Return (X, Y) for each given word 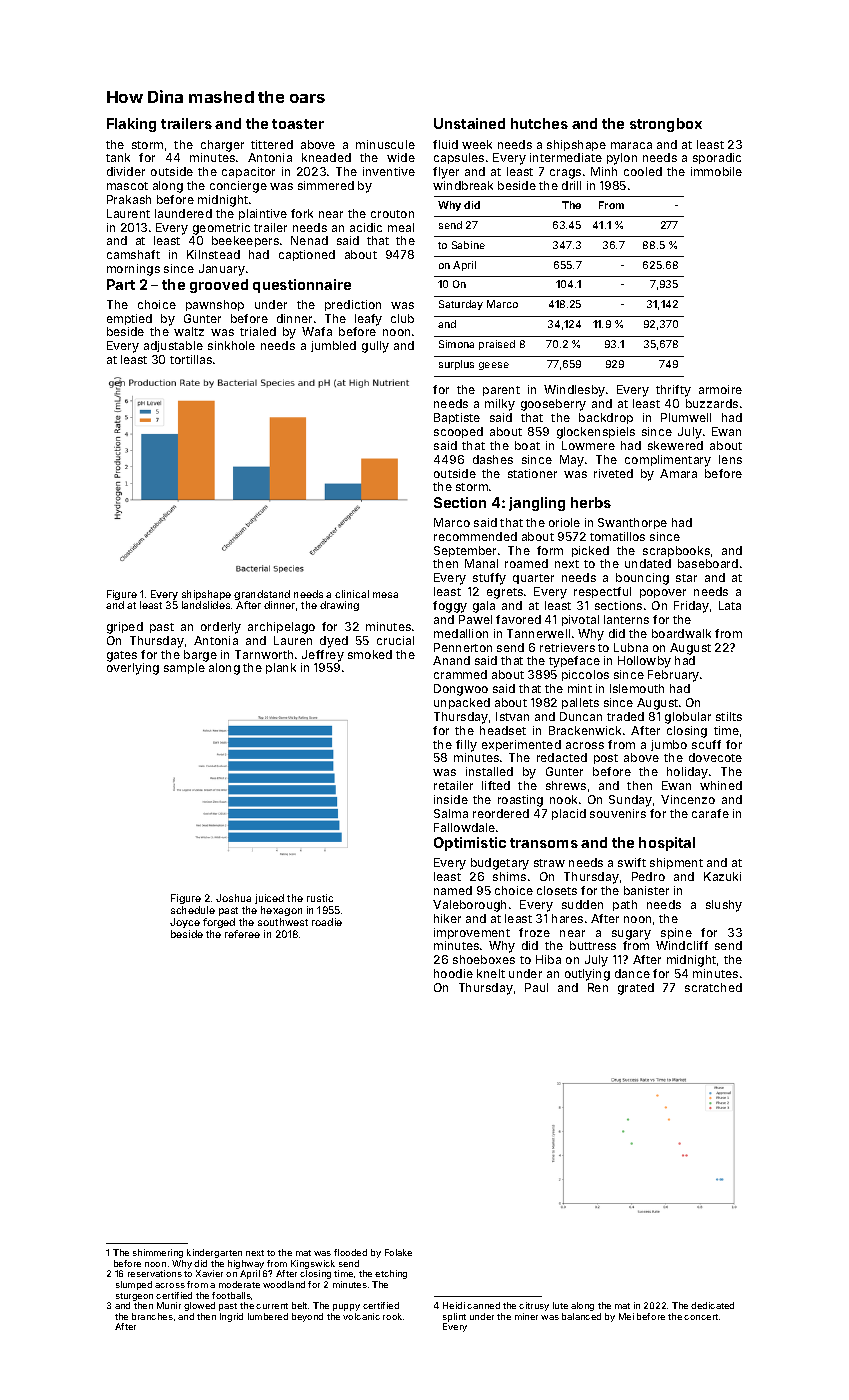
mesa (385, 595)
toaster (298, 124)
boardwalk (681, 633)
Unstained (469, 123)
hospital (667, 844)
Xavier (209, 1273)
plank (281, 668)
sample (184, 668)
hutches (539, 123)
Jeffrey (323, 656)
